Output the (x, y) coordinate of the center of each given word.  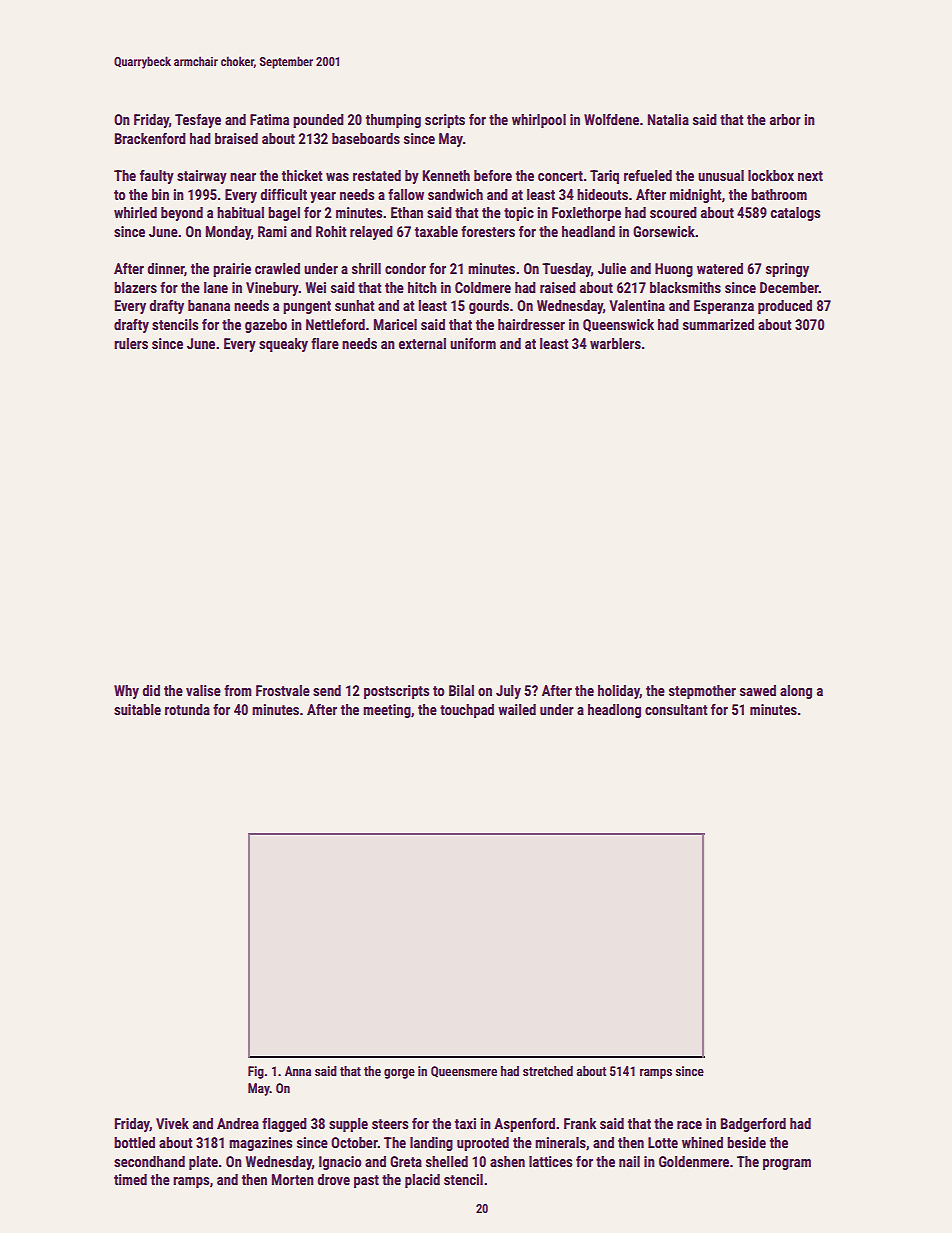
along (796, 692)
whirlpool (539, 121)
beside (746, 1142)
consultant (676, 709)
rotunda (187, 709)
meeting (387, 711)
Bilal (461, 690)
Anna (298, 1071)
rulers (131, 343)
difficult (284, 194)
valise (203, 690)
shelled (447, 1161)
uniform (473, 343)
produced (785, 307)
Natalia (668, 119)
